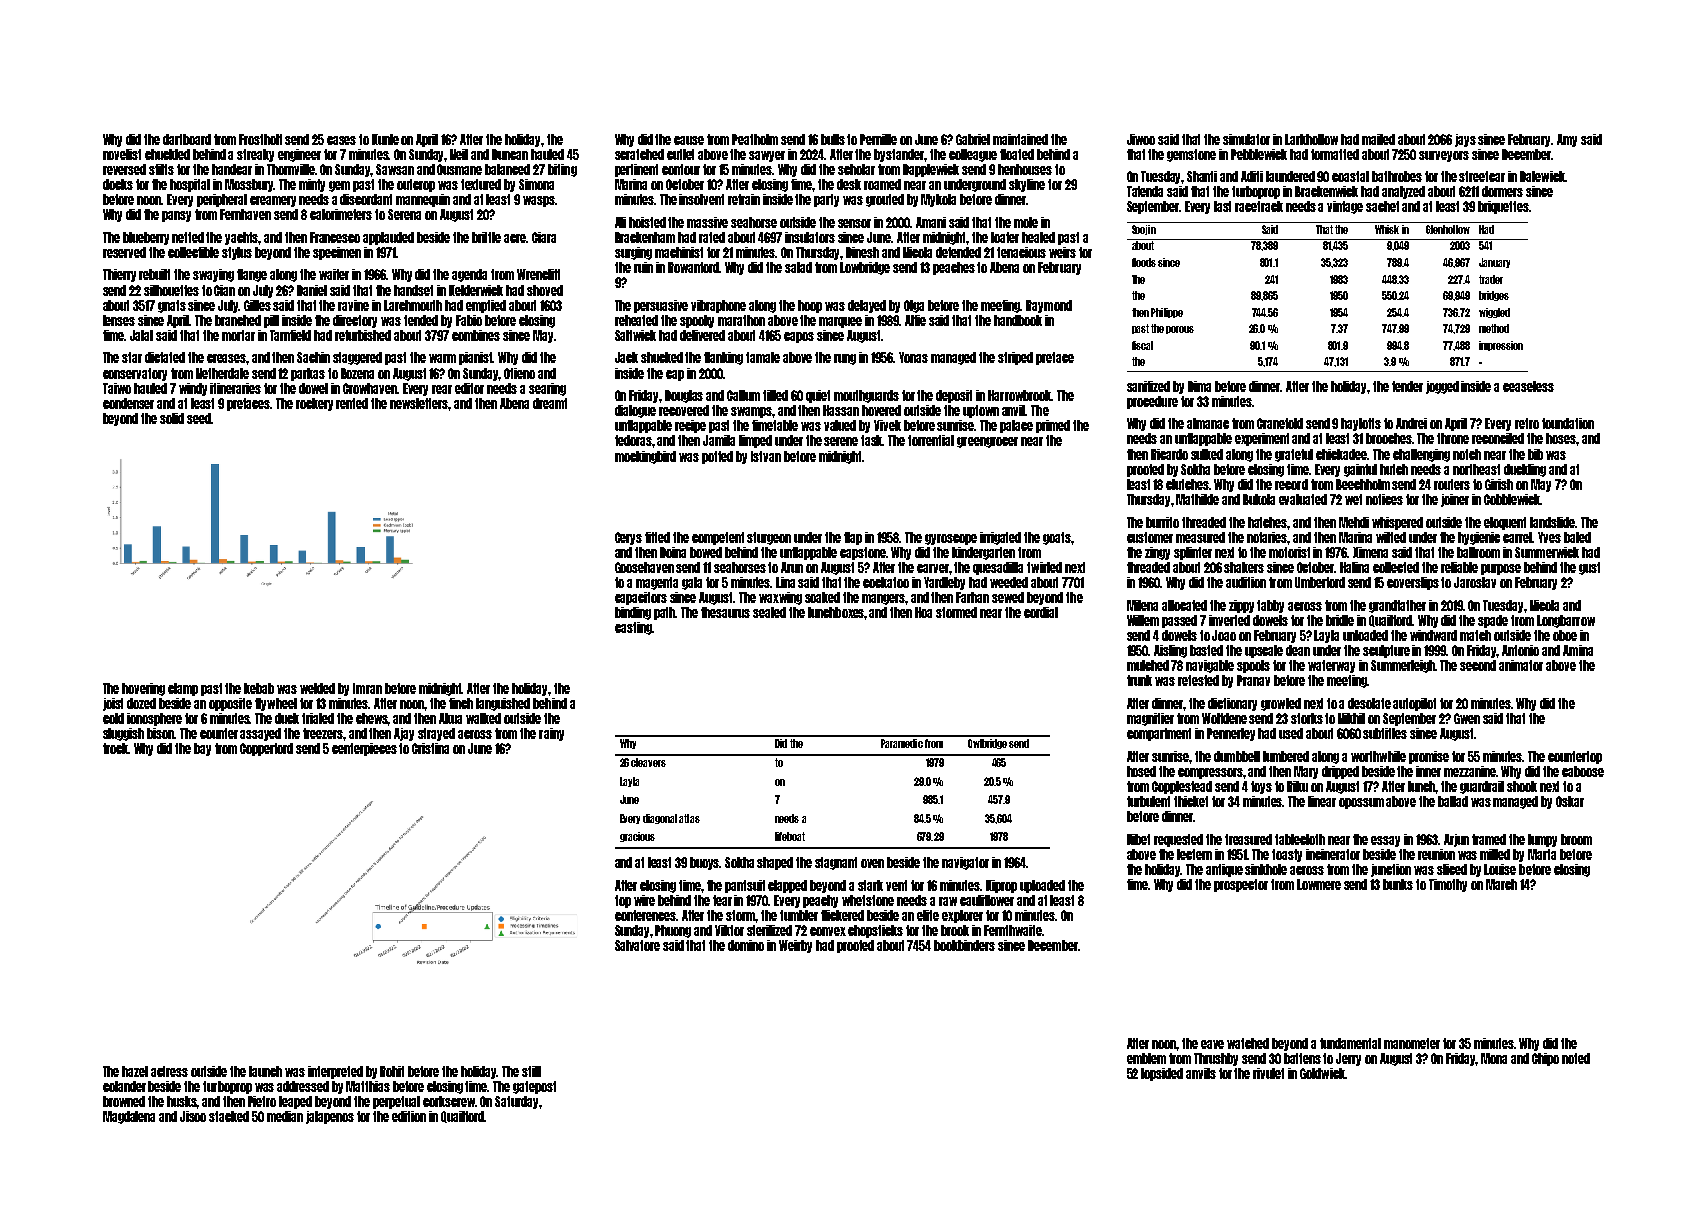  I want to click on Rohit, so click(392, 1071).
